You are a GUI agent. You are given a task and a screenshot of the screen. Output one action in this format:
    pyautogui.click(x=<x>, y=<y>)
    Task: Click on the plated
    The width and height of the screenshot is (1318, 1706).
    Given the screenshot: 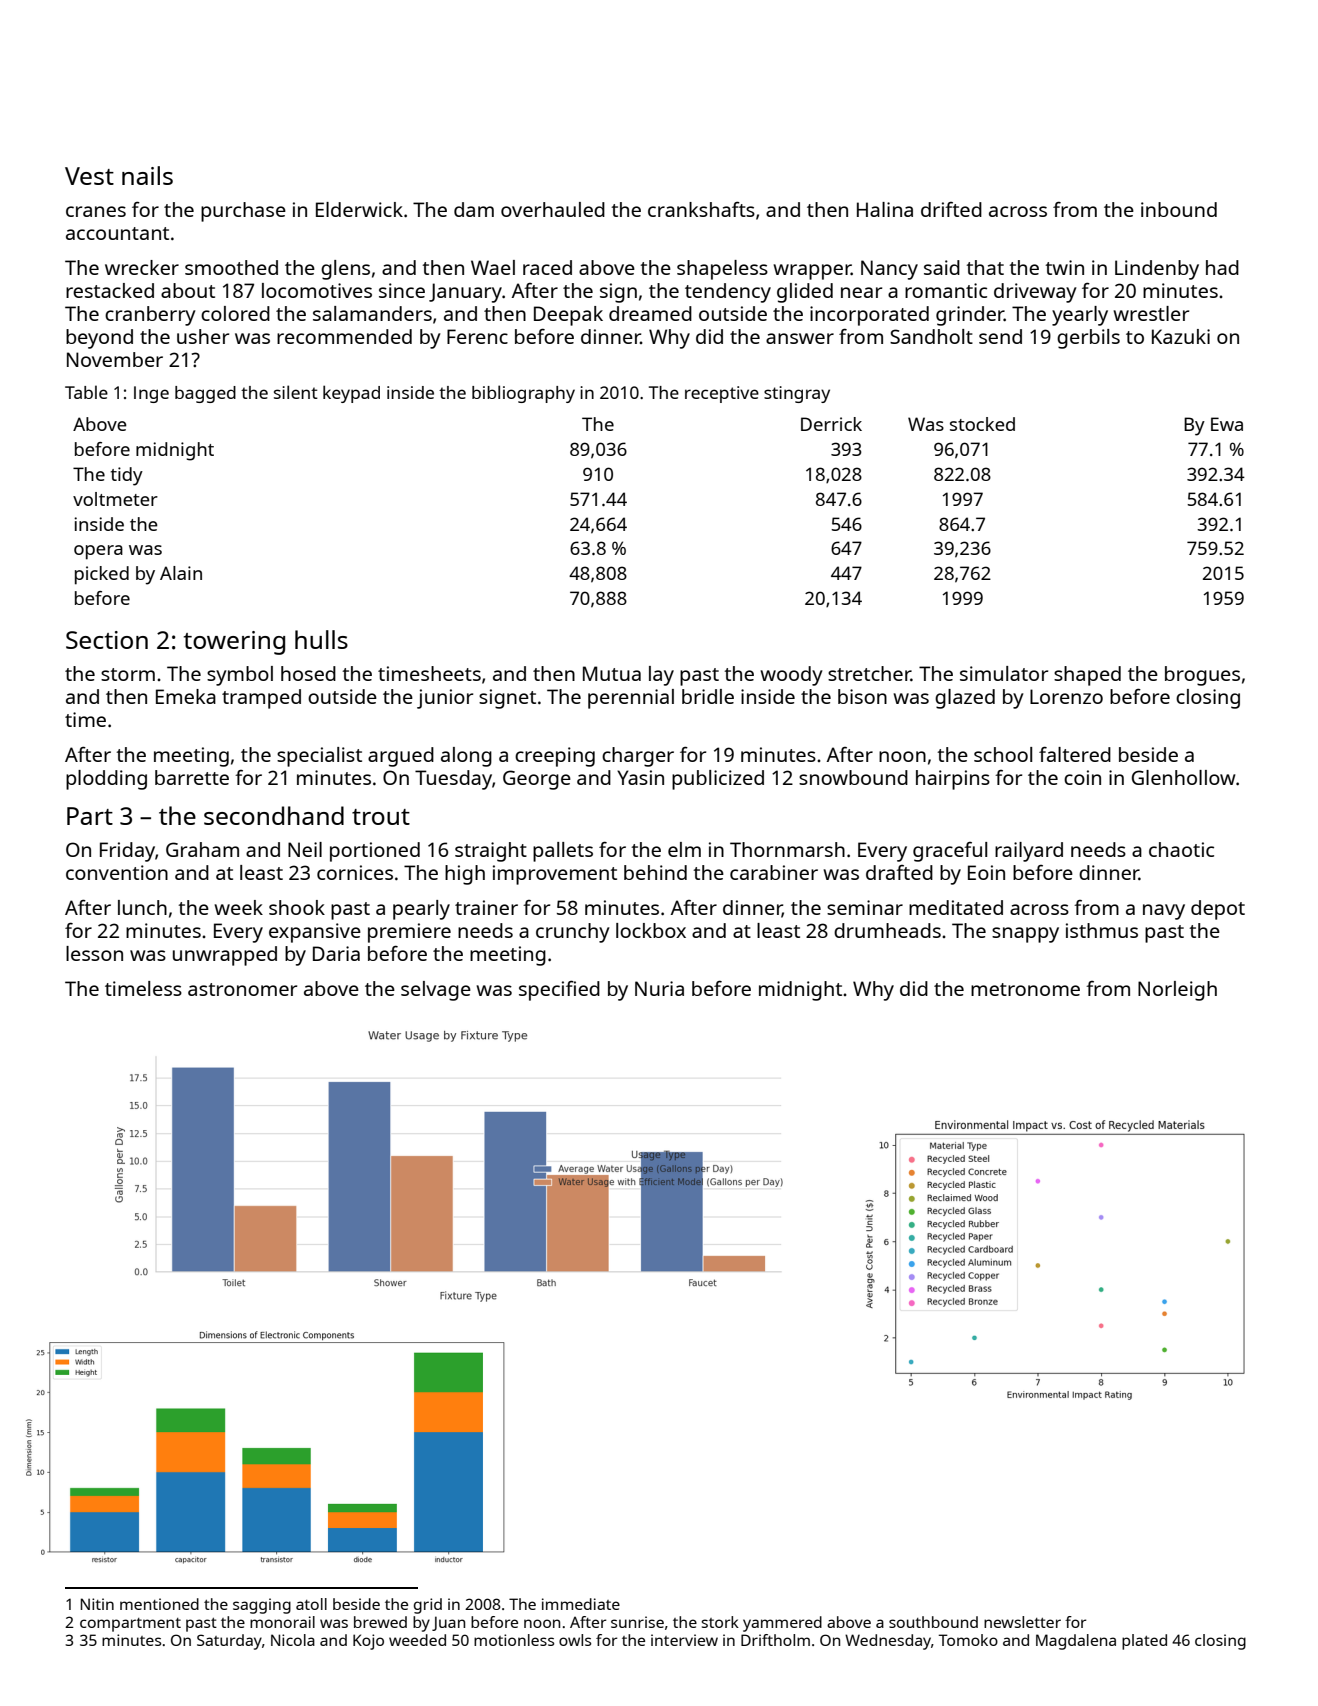 What is the action you would take?
    pyautogui.click(x=1144, y=1642)
